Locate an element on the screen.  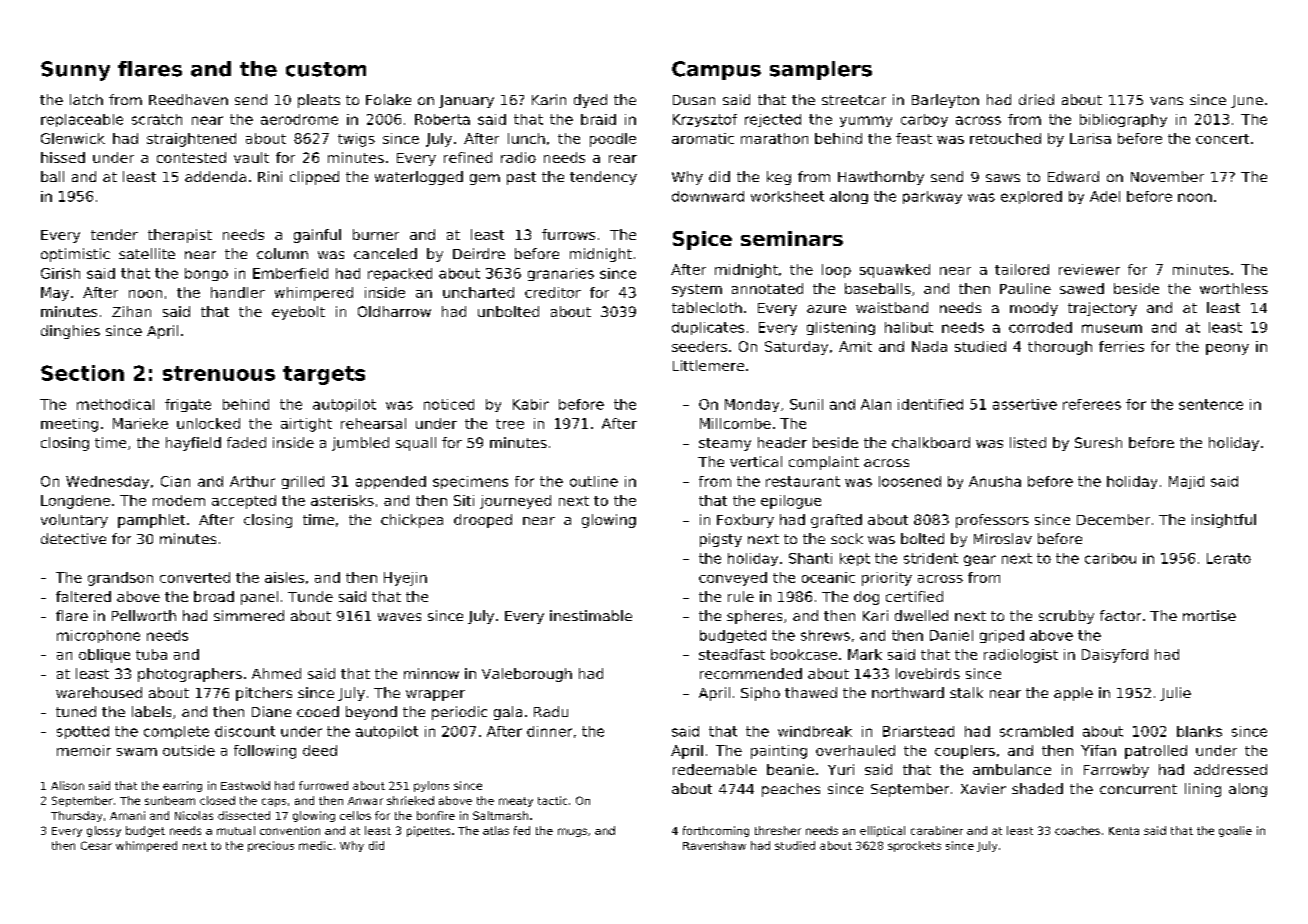
sprockets is located at coordinates (914, 846).
